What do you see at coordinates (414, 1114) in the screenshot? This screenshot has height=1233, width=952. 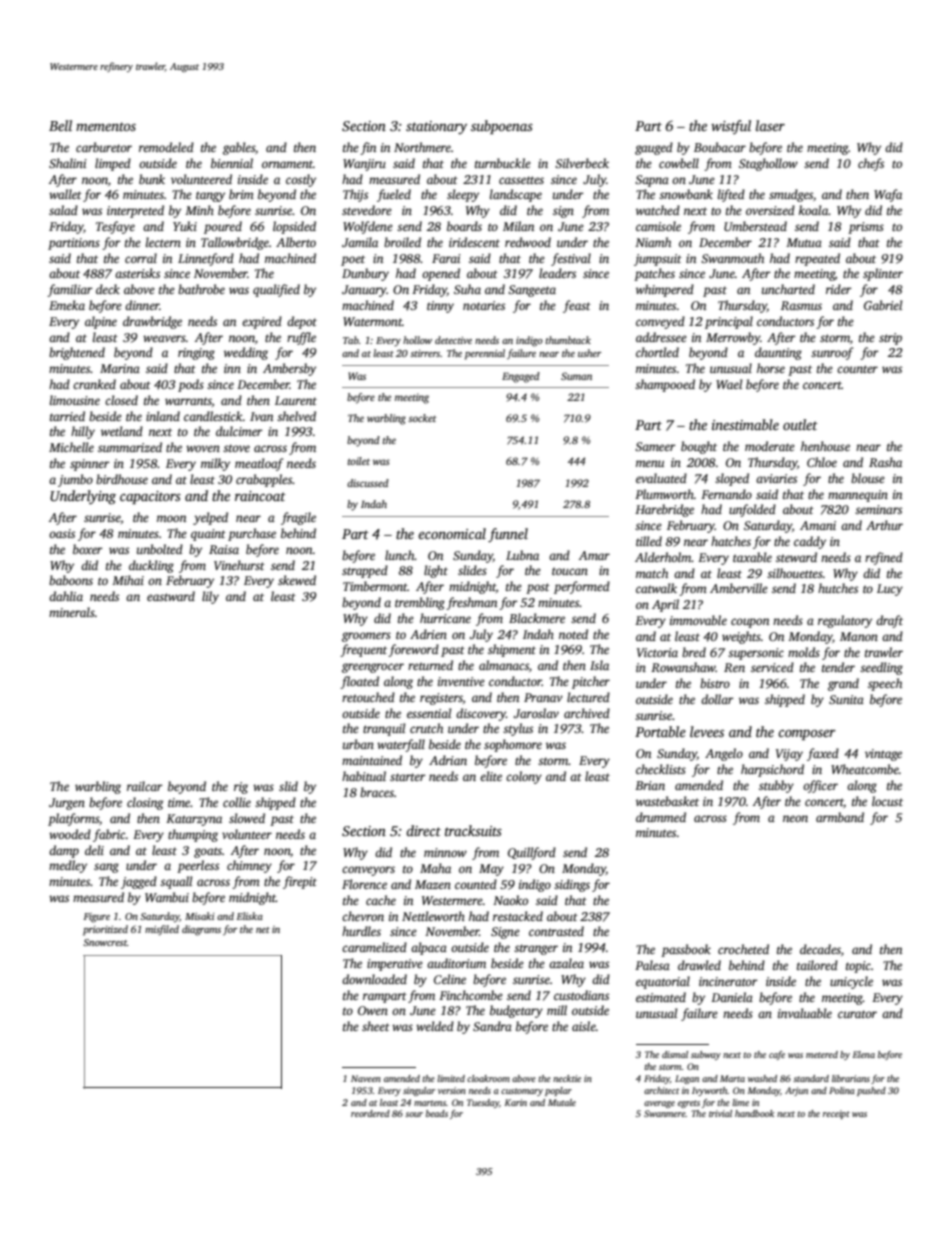 I see `sour` at bounding box center [414, 1114].
